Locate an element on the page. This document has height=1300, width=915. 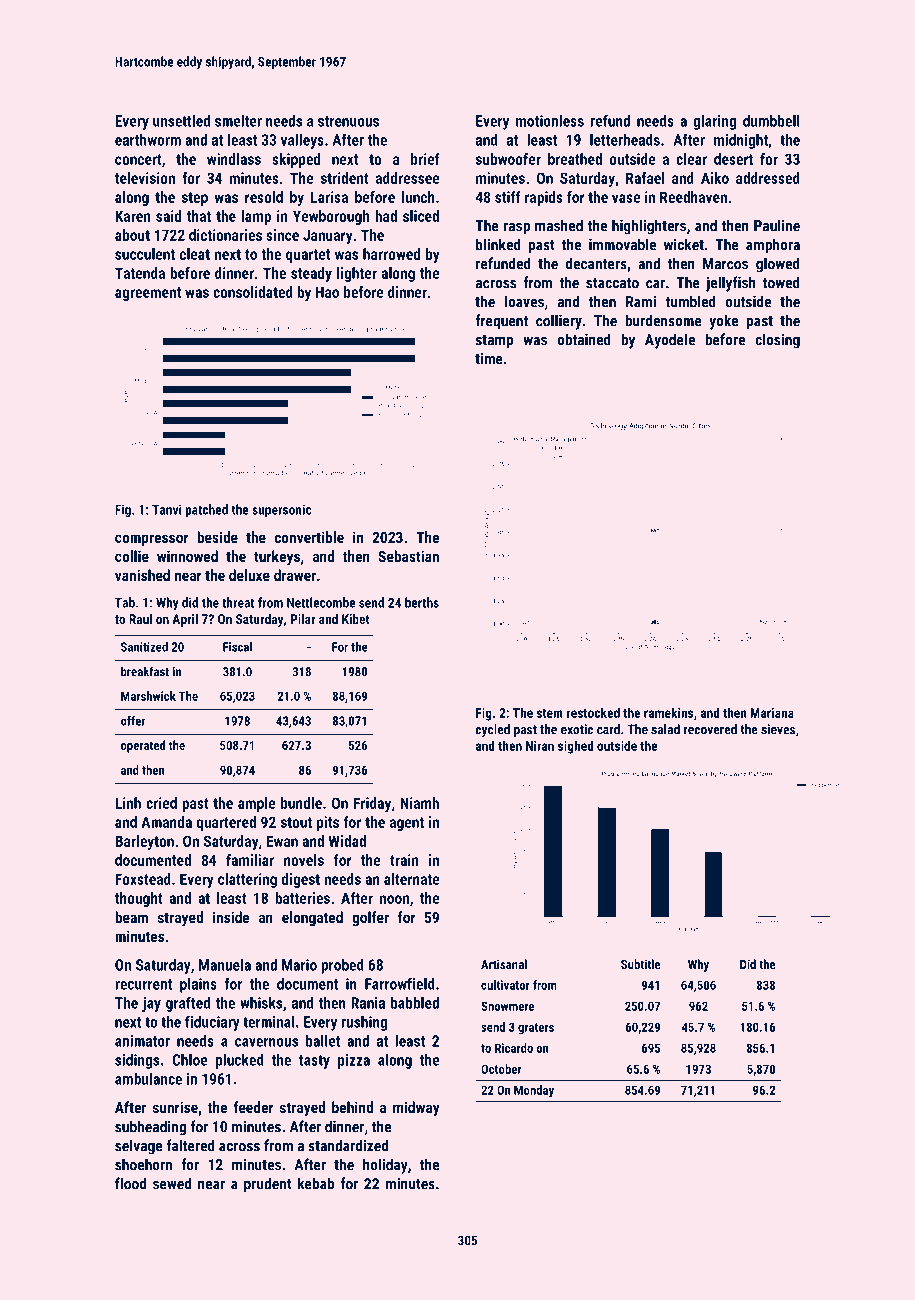
Hao is located at coordinates (327, 292).
